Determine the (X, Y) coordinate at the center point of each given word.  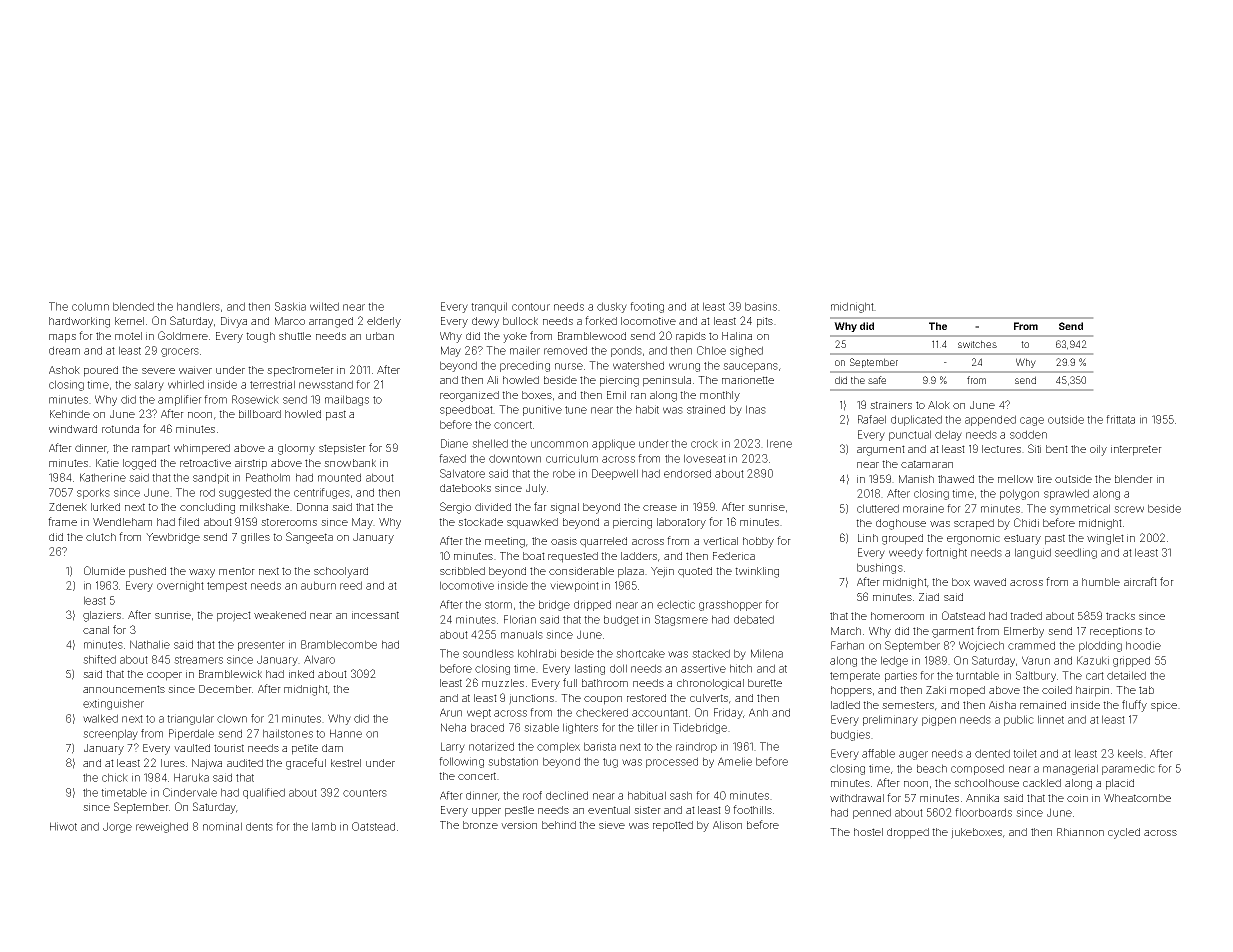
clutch (101, 537)
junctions (531, 699)
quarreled (603, 542)
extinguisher (113, 704)
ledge (894, 661)
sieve (612, 825)
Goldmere (183, 335)
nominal (222, 826)
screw (1129, 509)
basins (761, 306)
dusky (612, 307)
